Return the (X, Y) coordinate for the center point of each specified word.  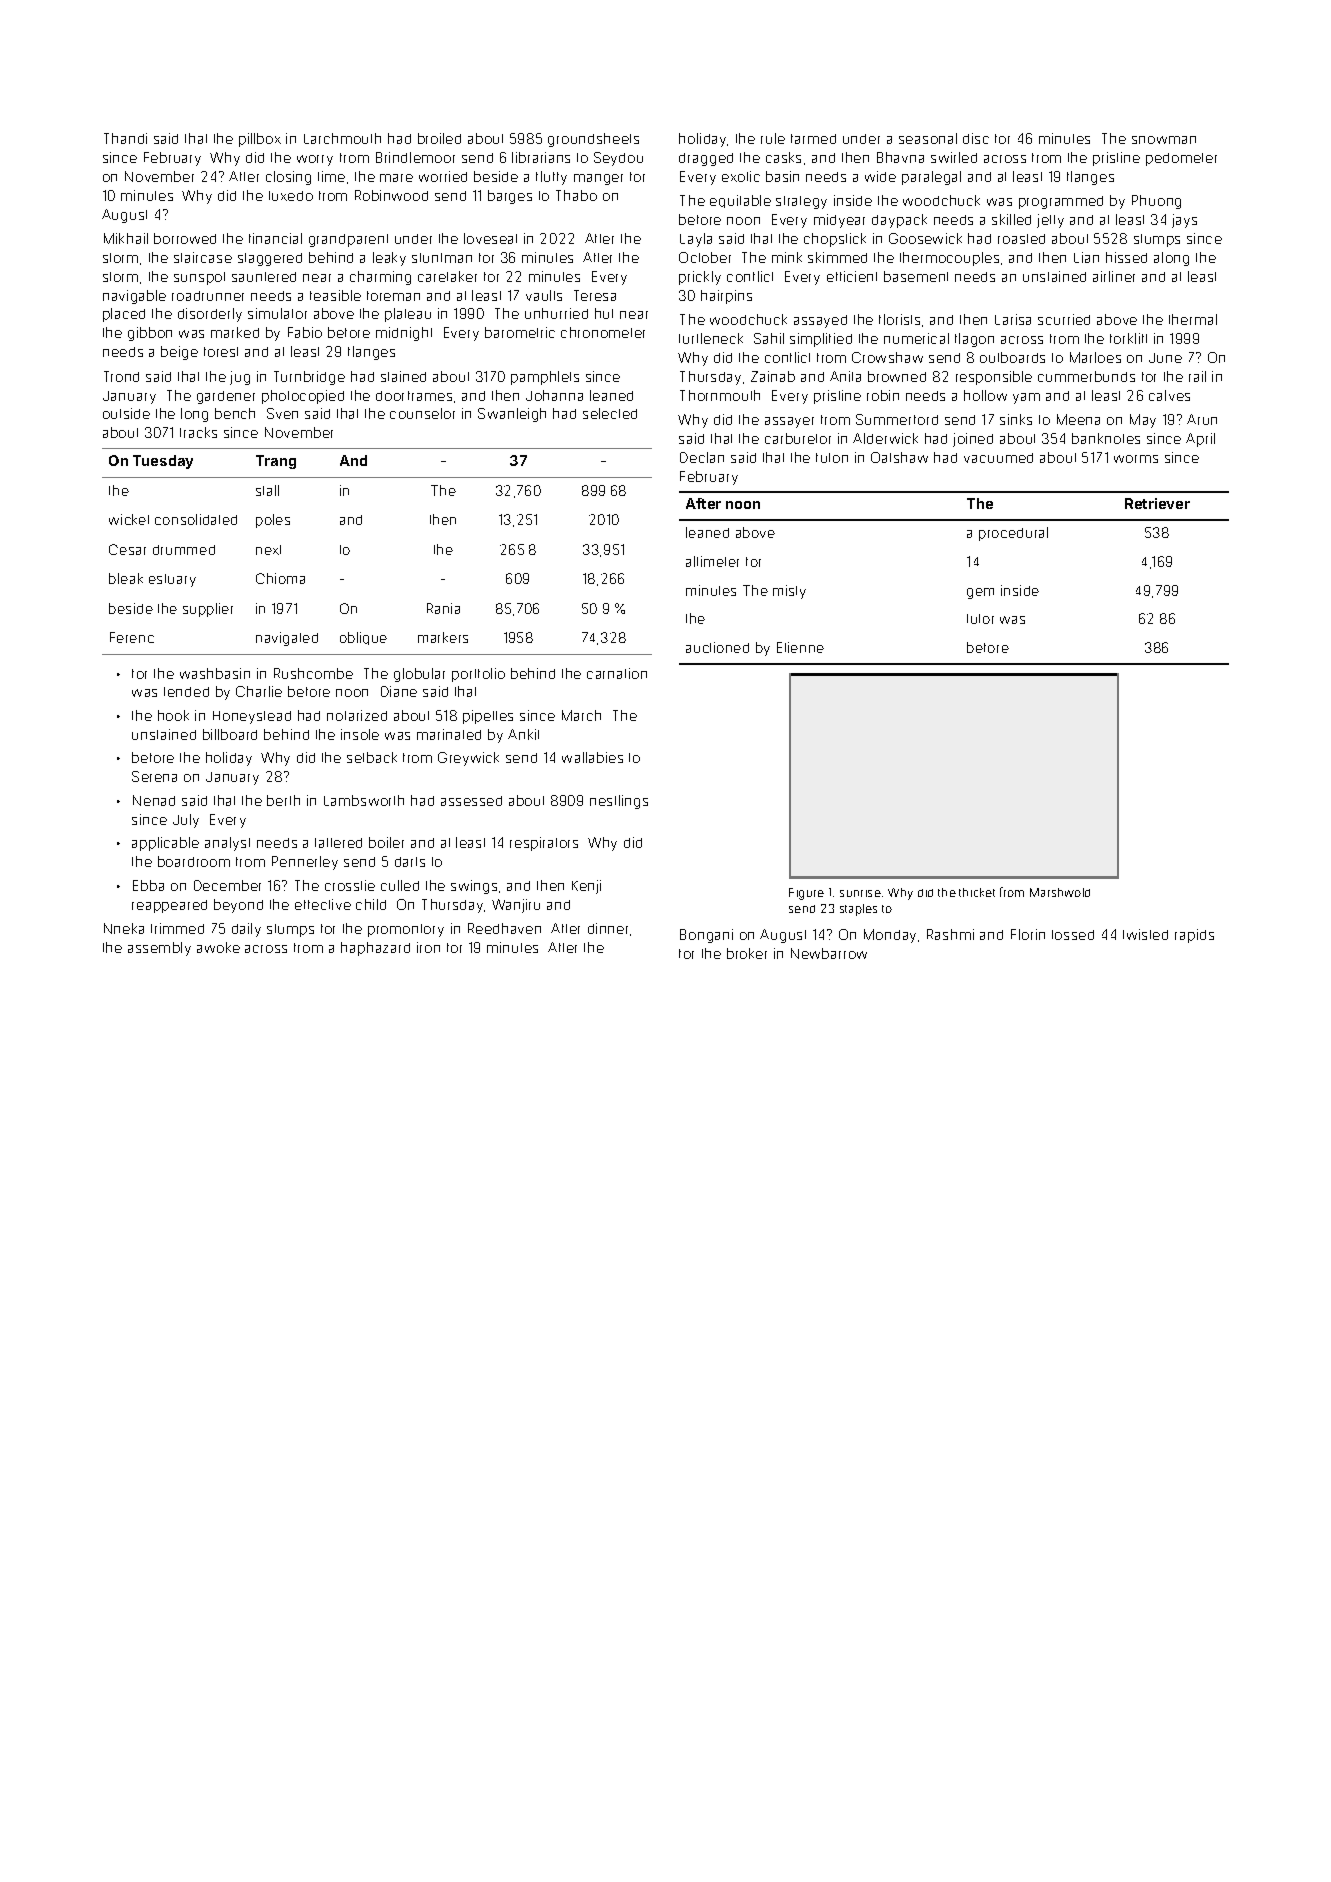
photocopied (303, 397)
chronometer (603, 332)
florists (899, 319)
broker (747, 953)
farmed (813, 139)
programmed (1061, 202)
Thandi (125, 138)
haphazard (375, 949)
